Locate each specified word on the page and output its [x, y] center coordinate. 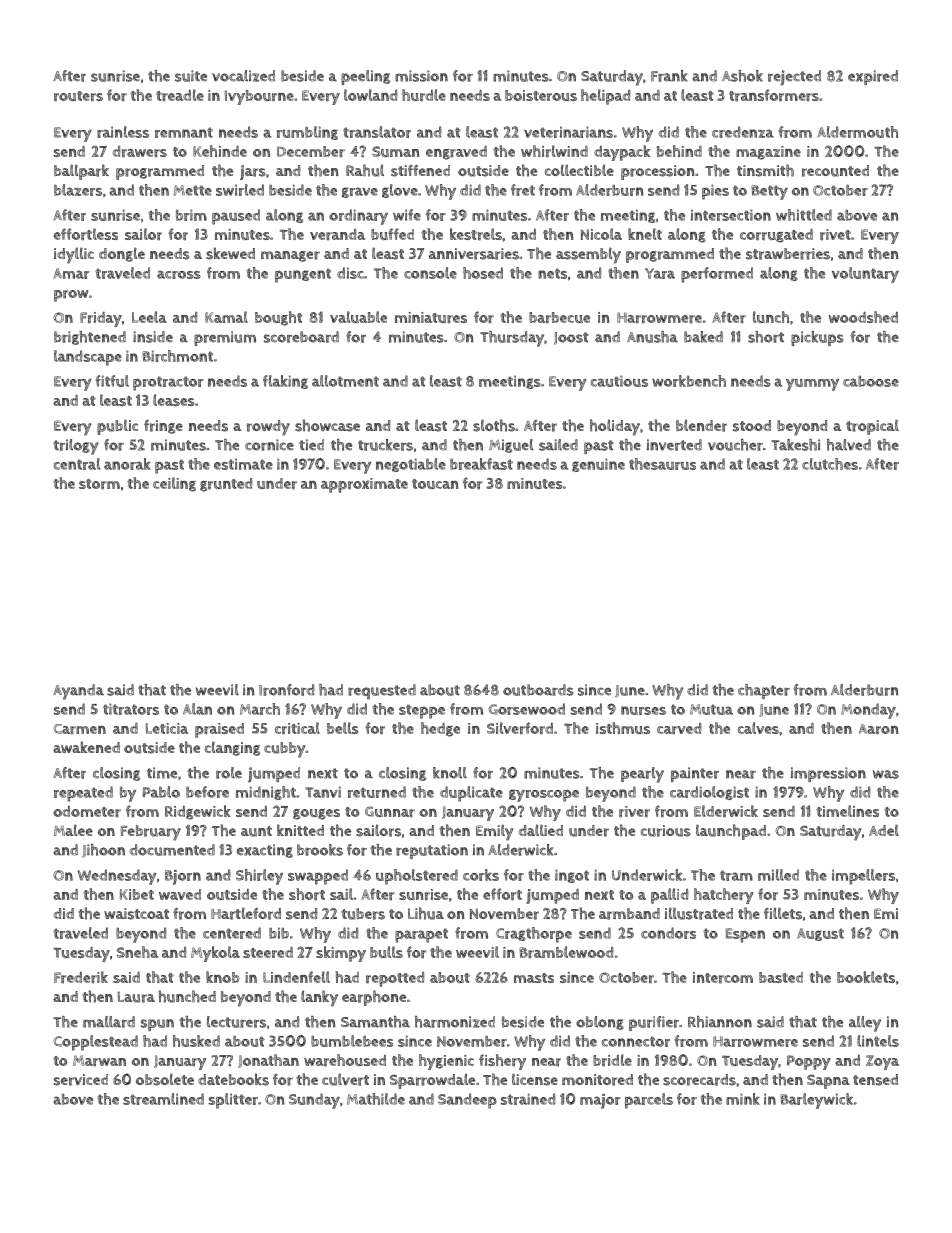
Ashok [742, 76]
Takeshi [795, 445]
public [117, 427]
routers [78, 96]
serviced [81, 1080]
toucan [435, 484]
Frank [669, 76]
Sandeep [467, 1101]
